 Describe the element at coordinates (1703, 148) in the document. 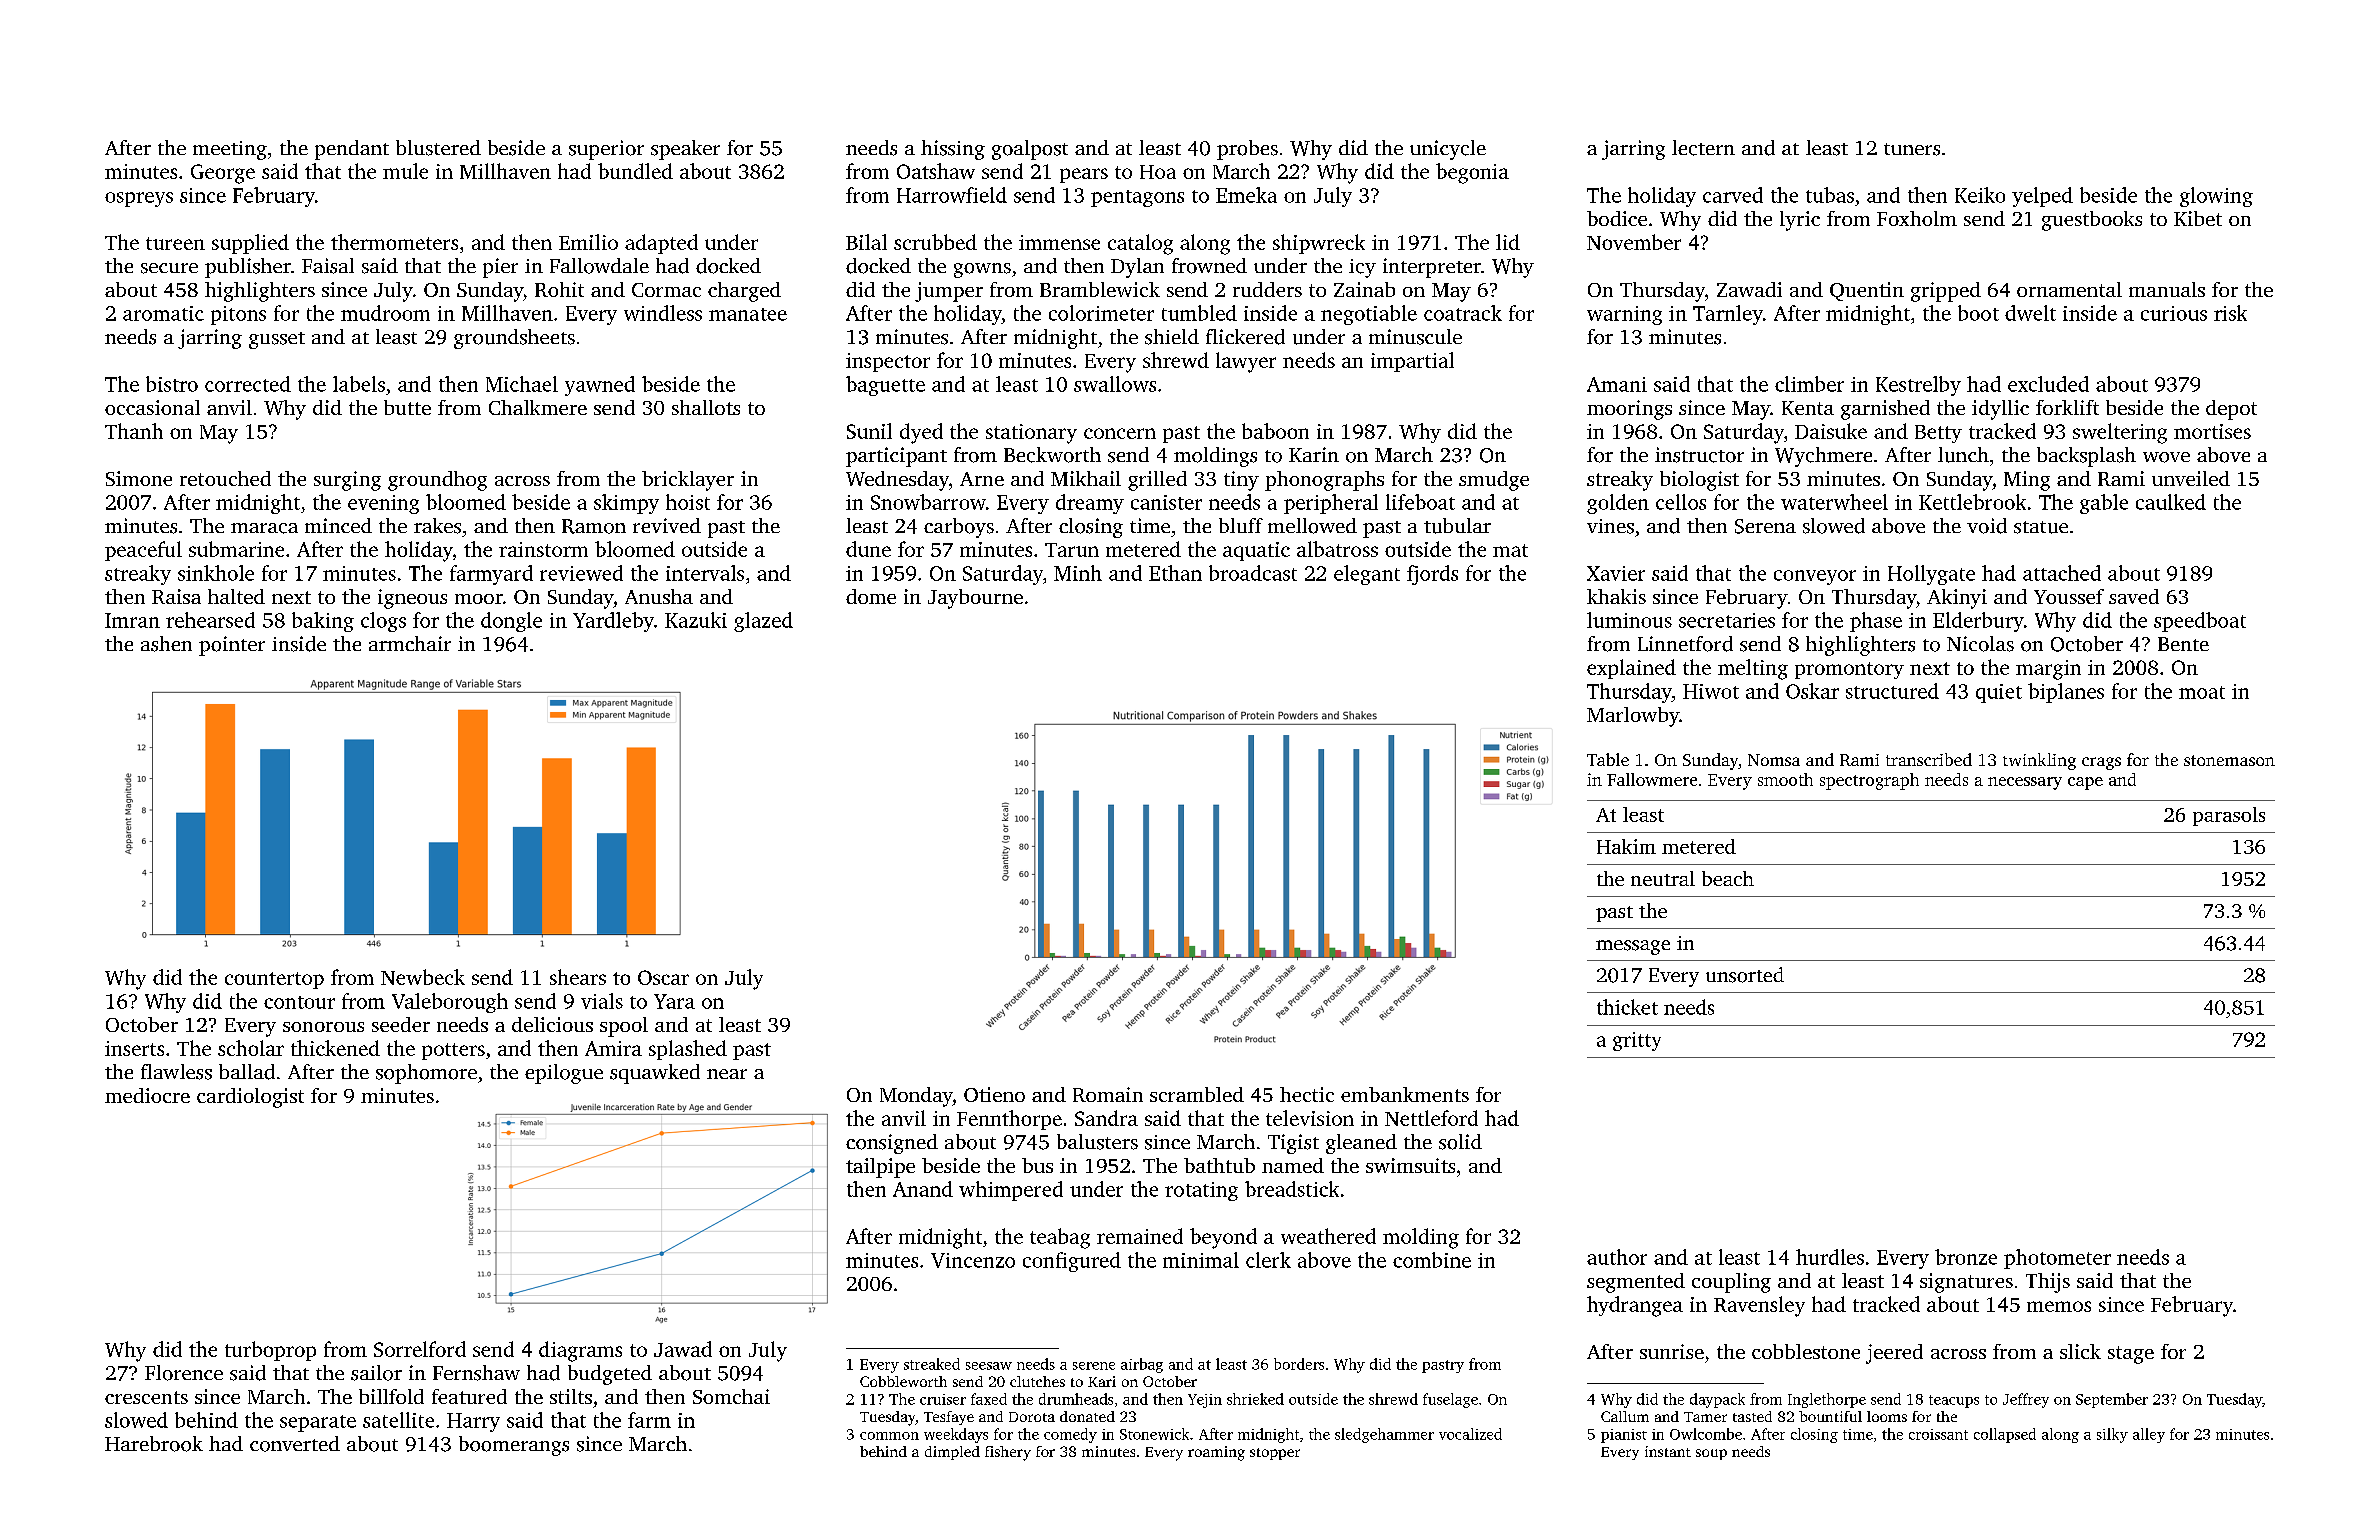

I see `lectern` at that location.
